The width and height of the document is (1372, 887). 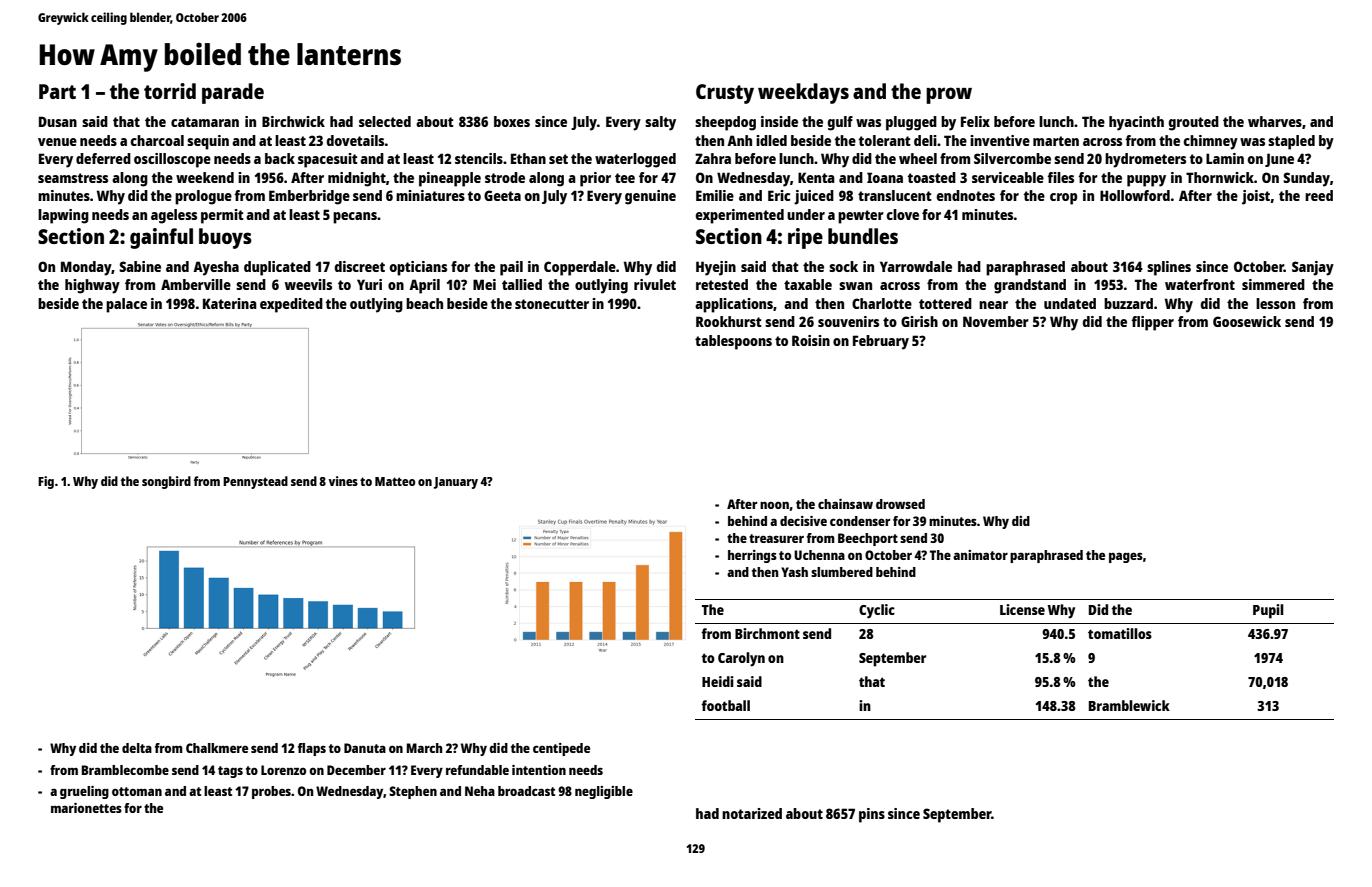 I want to click on Matteo, so click(x=395, y=481).
